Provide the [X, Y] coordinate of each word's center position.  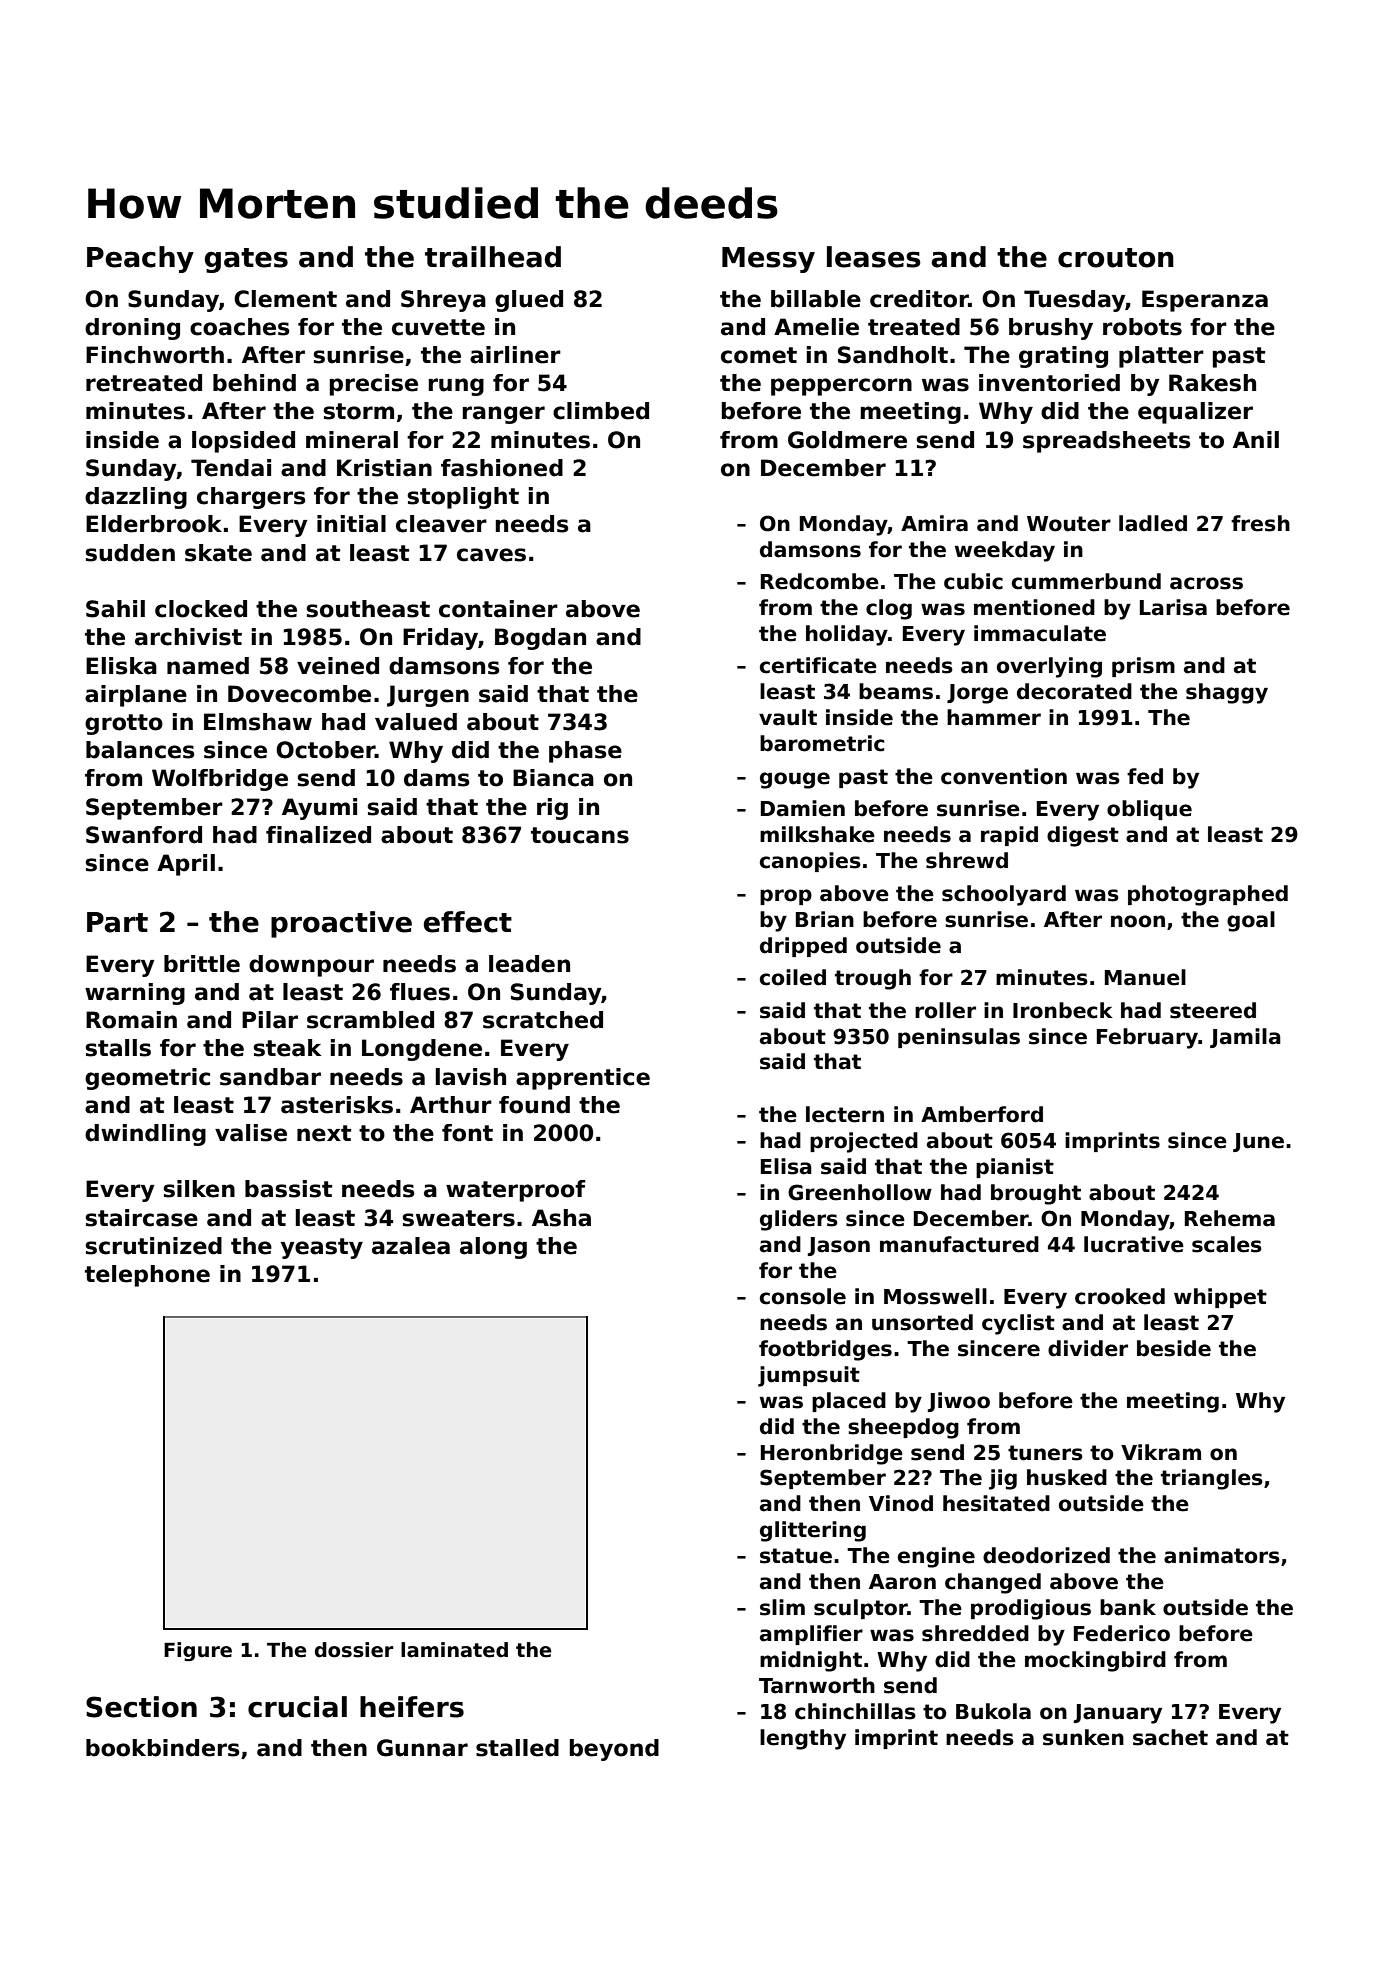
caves [491, 555]
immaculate [1040, 633]
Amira [934, 523]
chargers [251, 498]
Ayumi [319, 809]
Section [141, 1707]
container [498, 609]
